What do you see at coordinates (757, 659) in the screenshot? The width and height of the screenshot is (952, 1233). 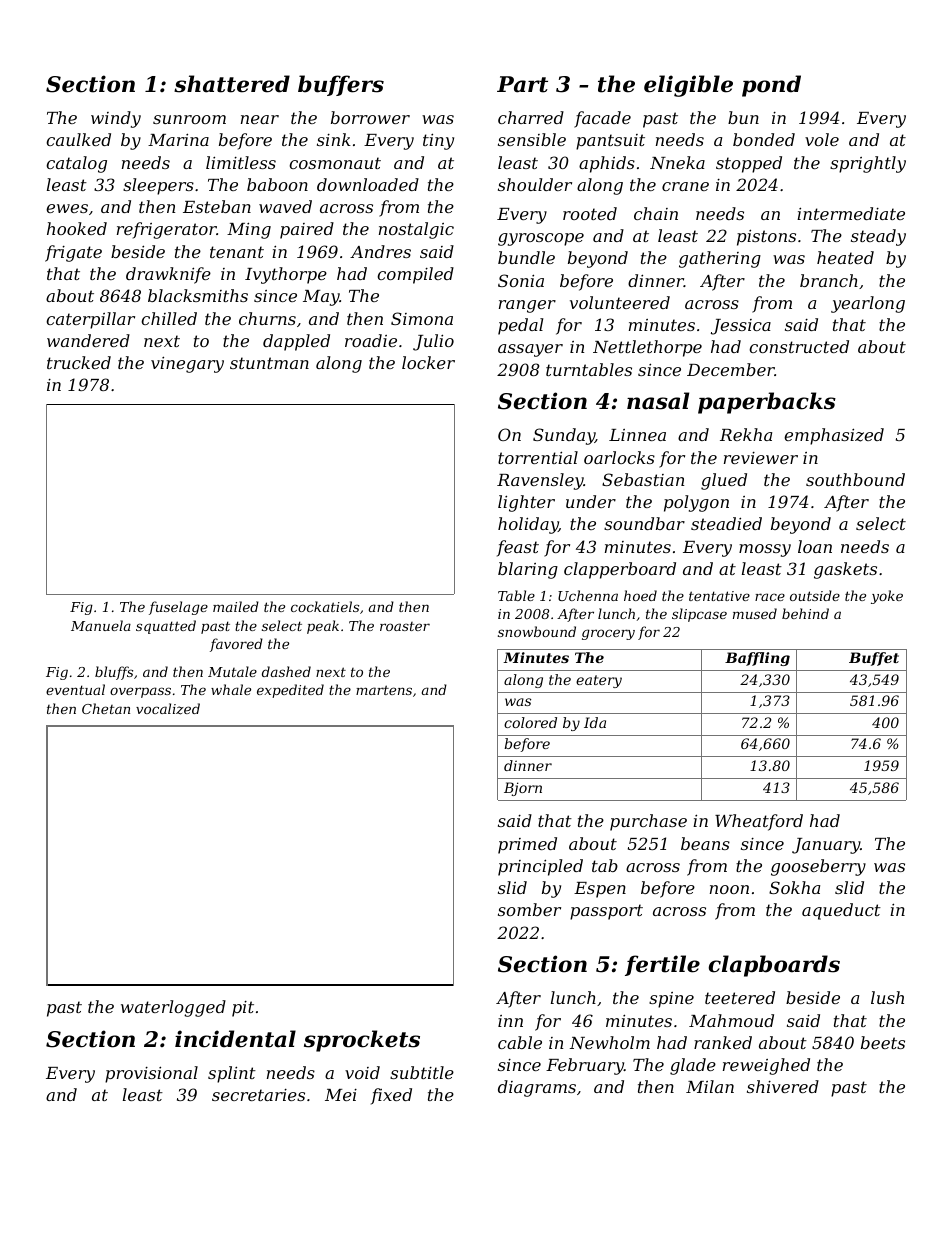 I see `Baffling` at bounding box center [757, 659].
